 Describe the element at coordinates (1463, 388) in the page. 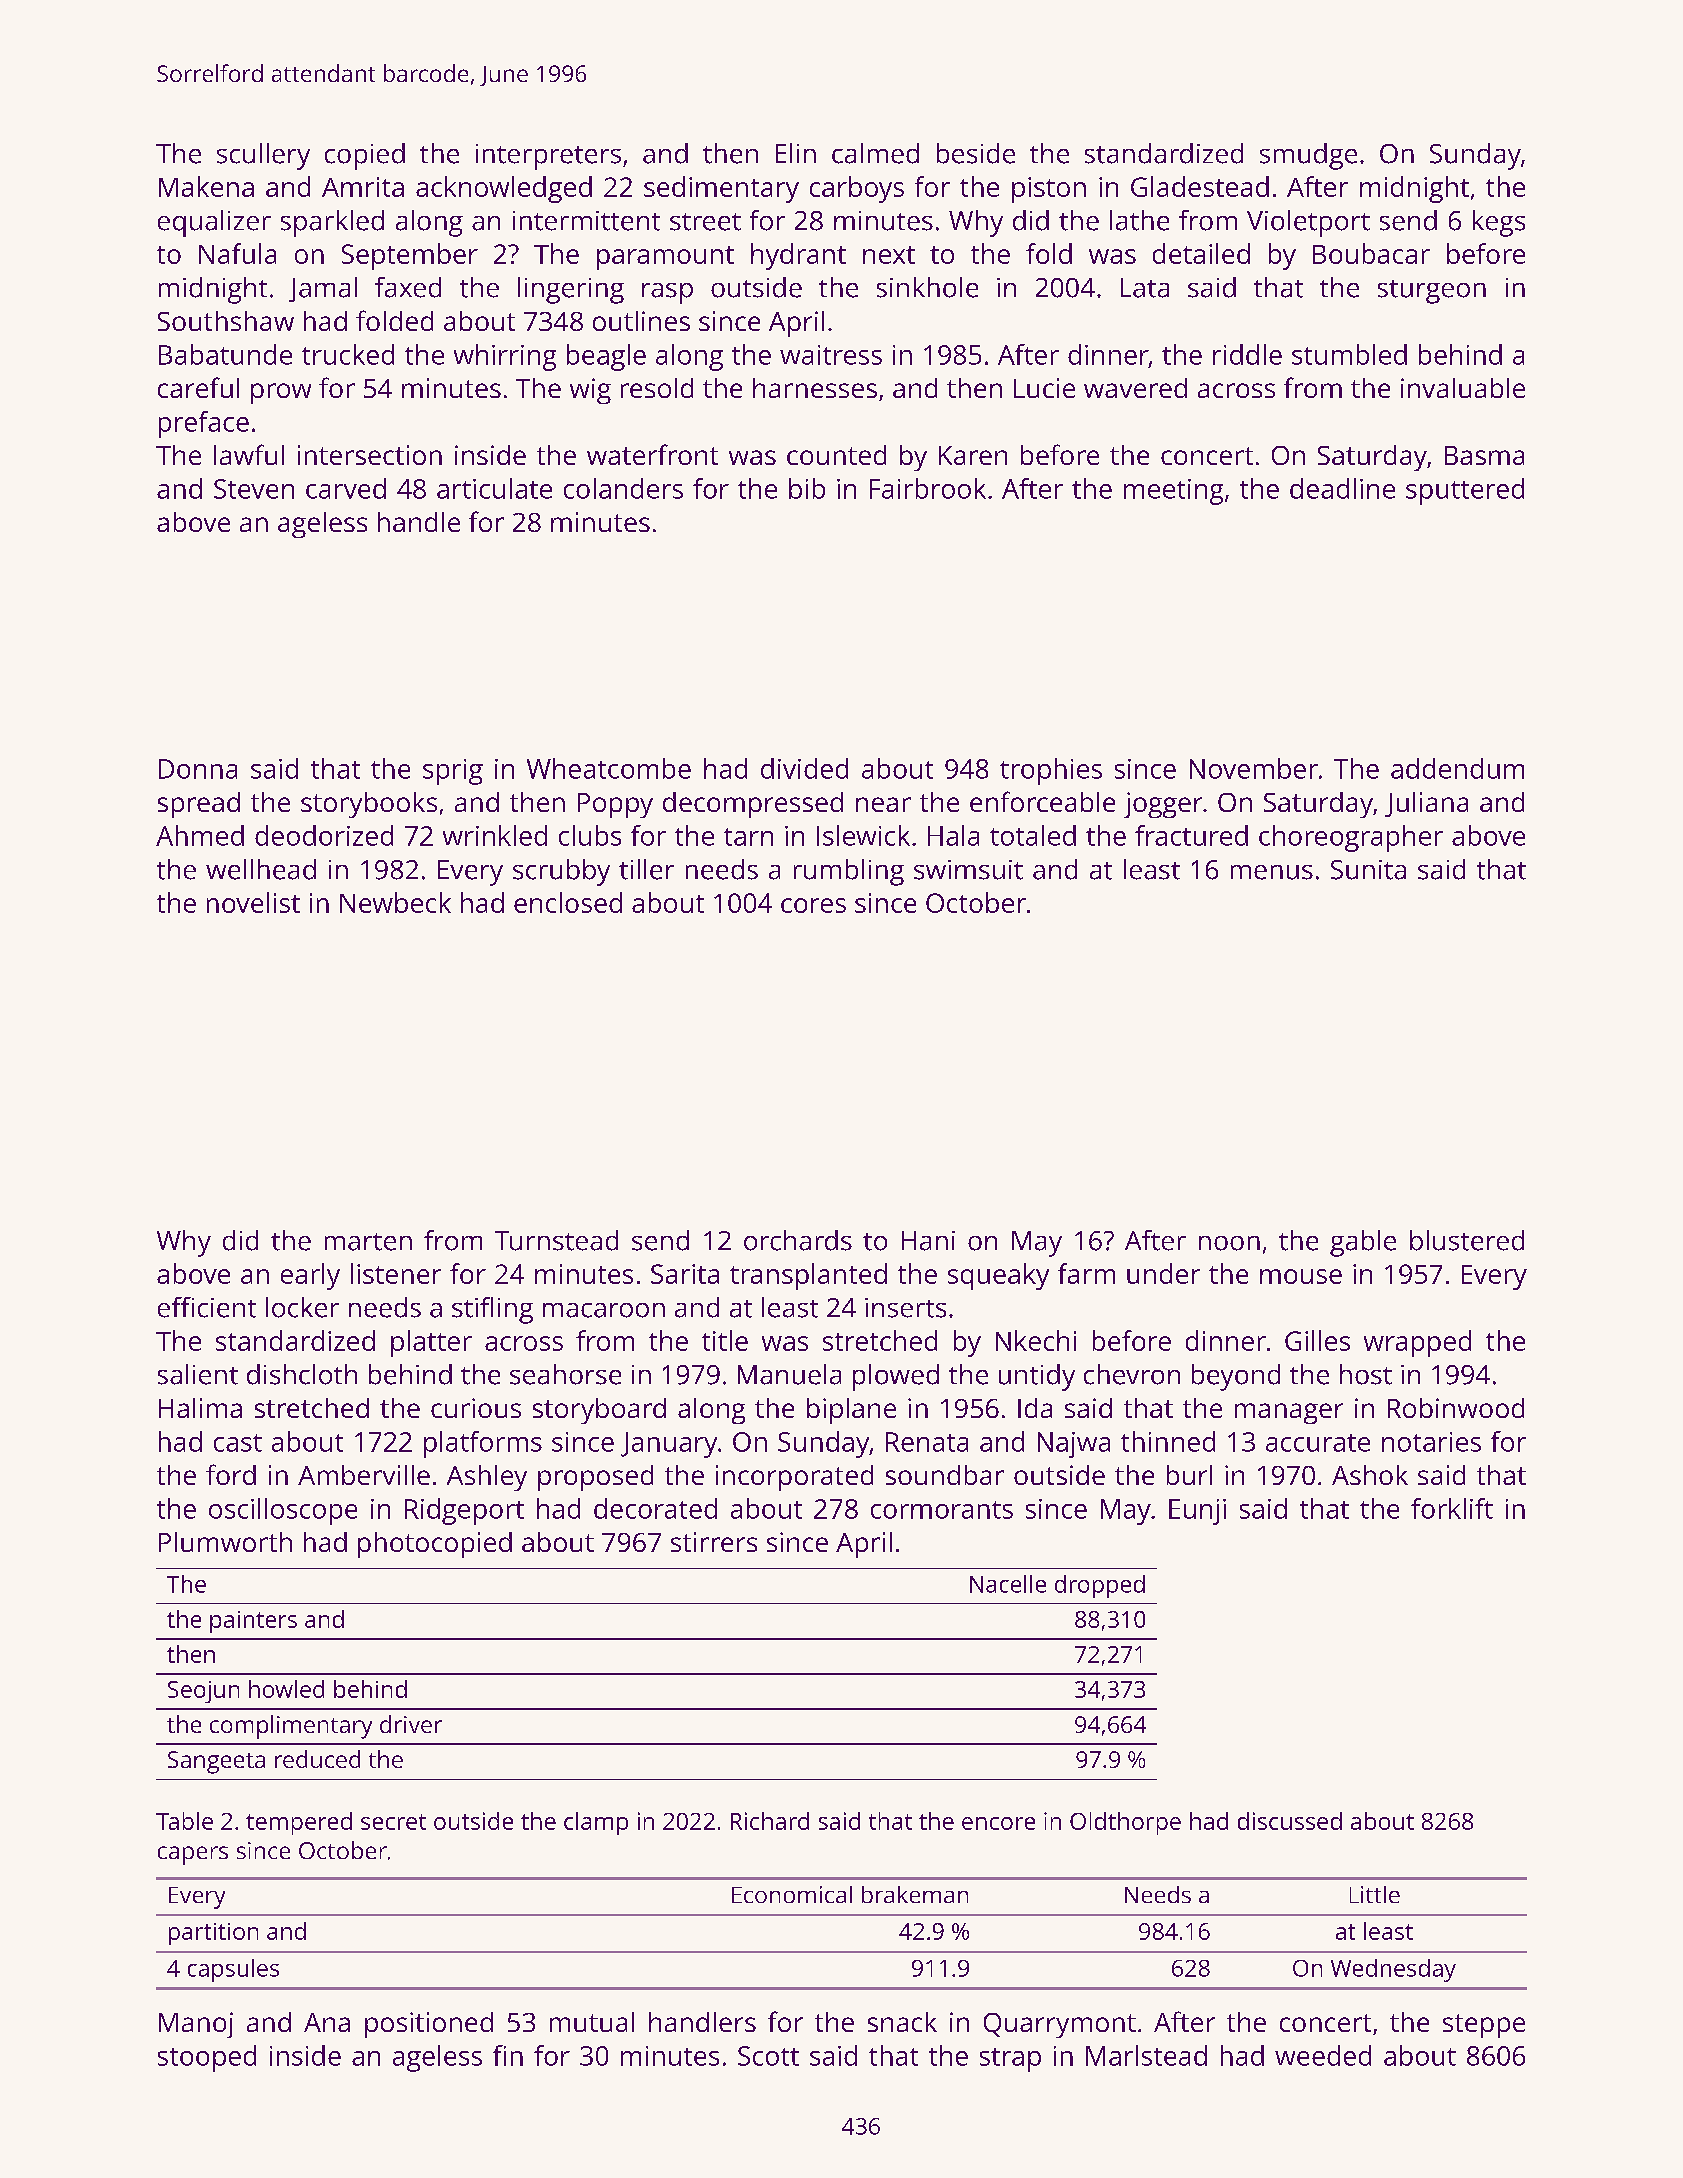

I see `invaluable` at that location.
